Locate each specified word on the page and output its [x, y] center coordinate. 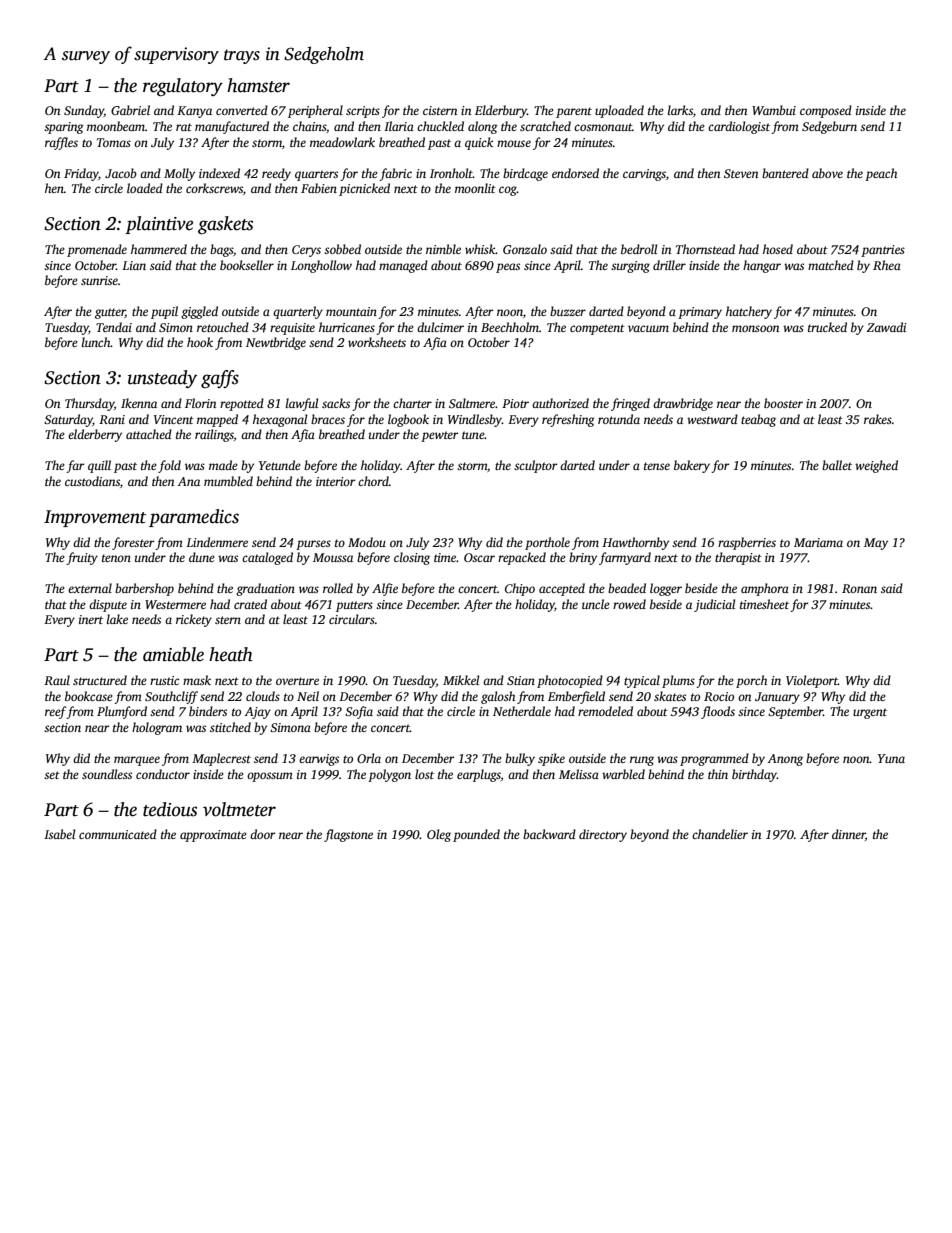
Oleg [439, 835]
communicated [118, 834]
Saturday [68, 420]
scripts [363, 112]
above [827, 173]
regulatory [183, 87]
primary [700, 313]
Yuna [891, 758]
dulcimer [440, 327]
